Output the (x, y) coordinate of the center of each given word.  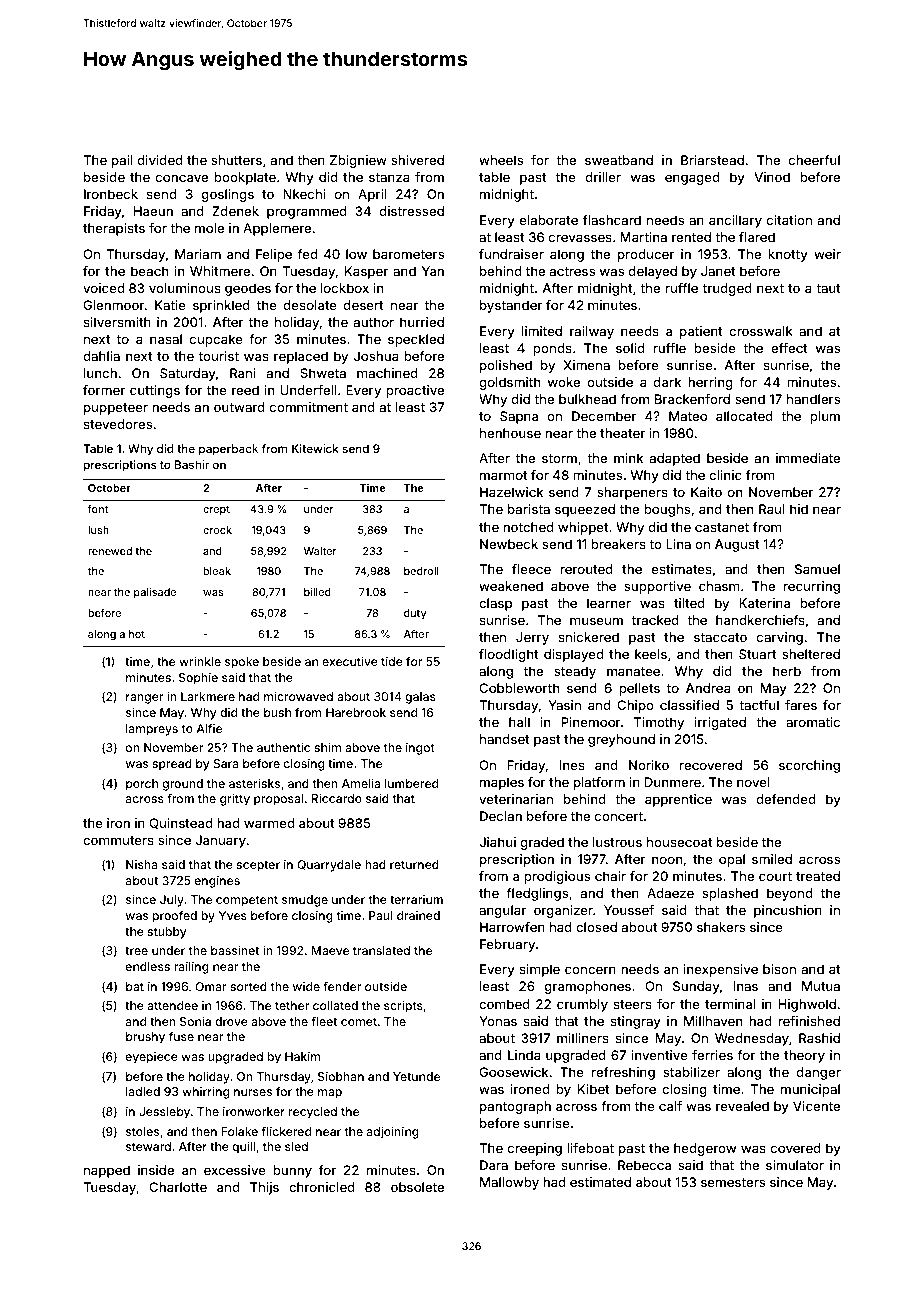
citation (789, 220)
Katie (170, 305)
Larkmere (208, 696)
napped (107, 1171)
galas (420, 698)
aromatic (813, 722)
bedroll (421, 571)
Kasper (366, 272)
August (737, 545)
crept (216, 510)
